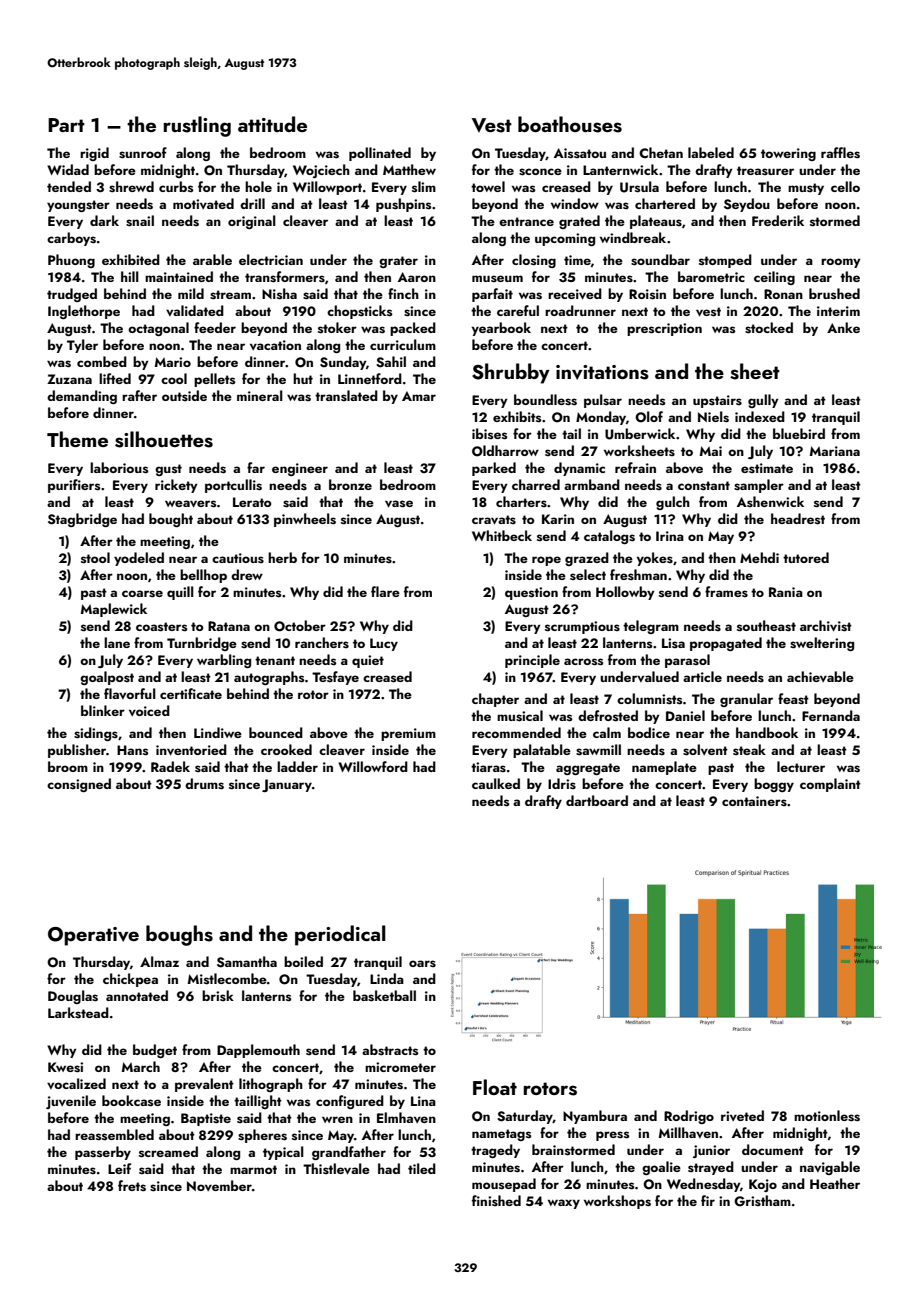 The image size is (908, 1316). I want to click on boathouses, so click(570, 124).
